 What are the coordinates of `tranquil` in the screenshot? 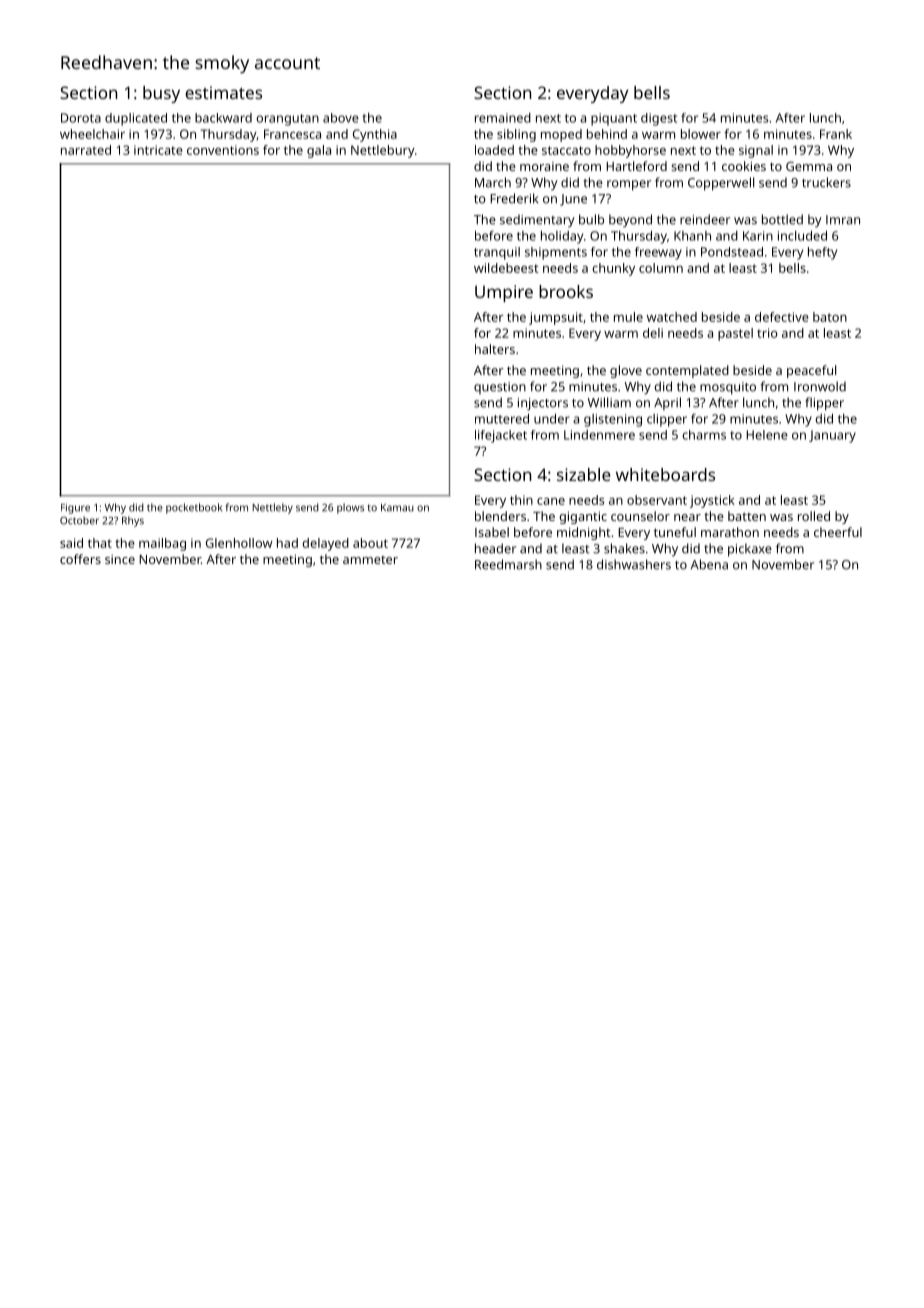 It's located at (497, 253).
